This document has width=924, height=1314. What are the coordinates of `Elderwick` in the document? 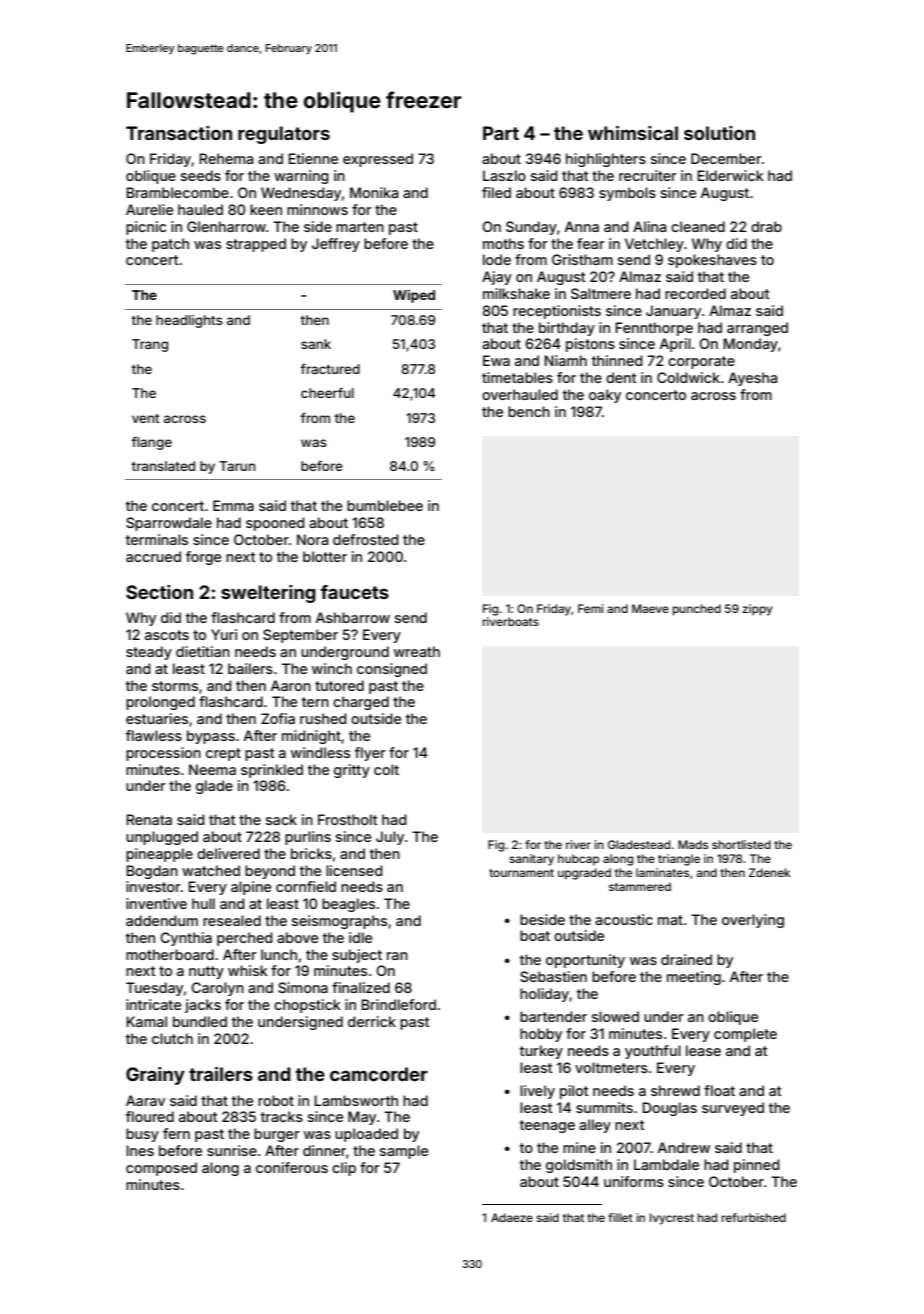 It's located at (730, 175).
